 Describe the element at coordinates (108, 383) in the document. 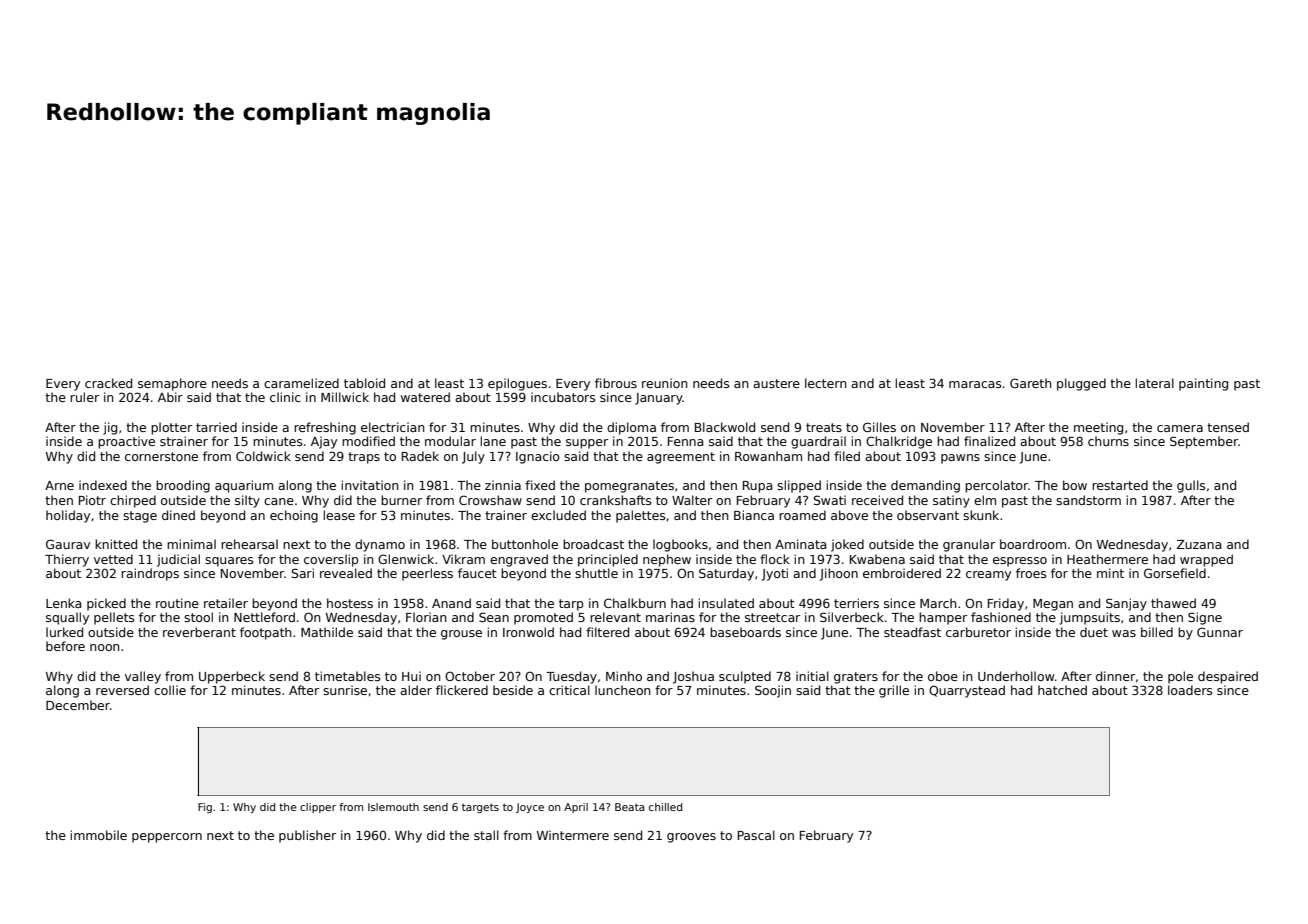

I see `cracked` at that location.
